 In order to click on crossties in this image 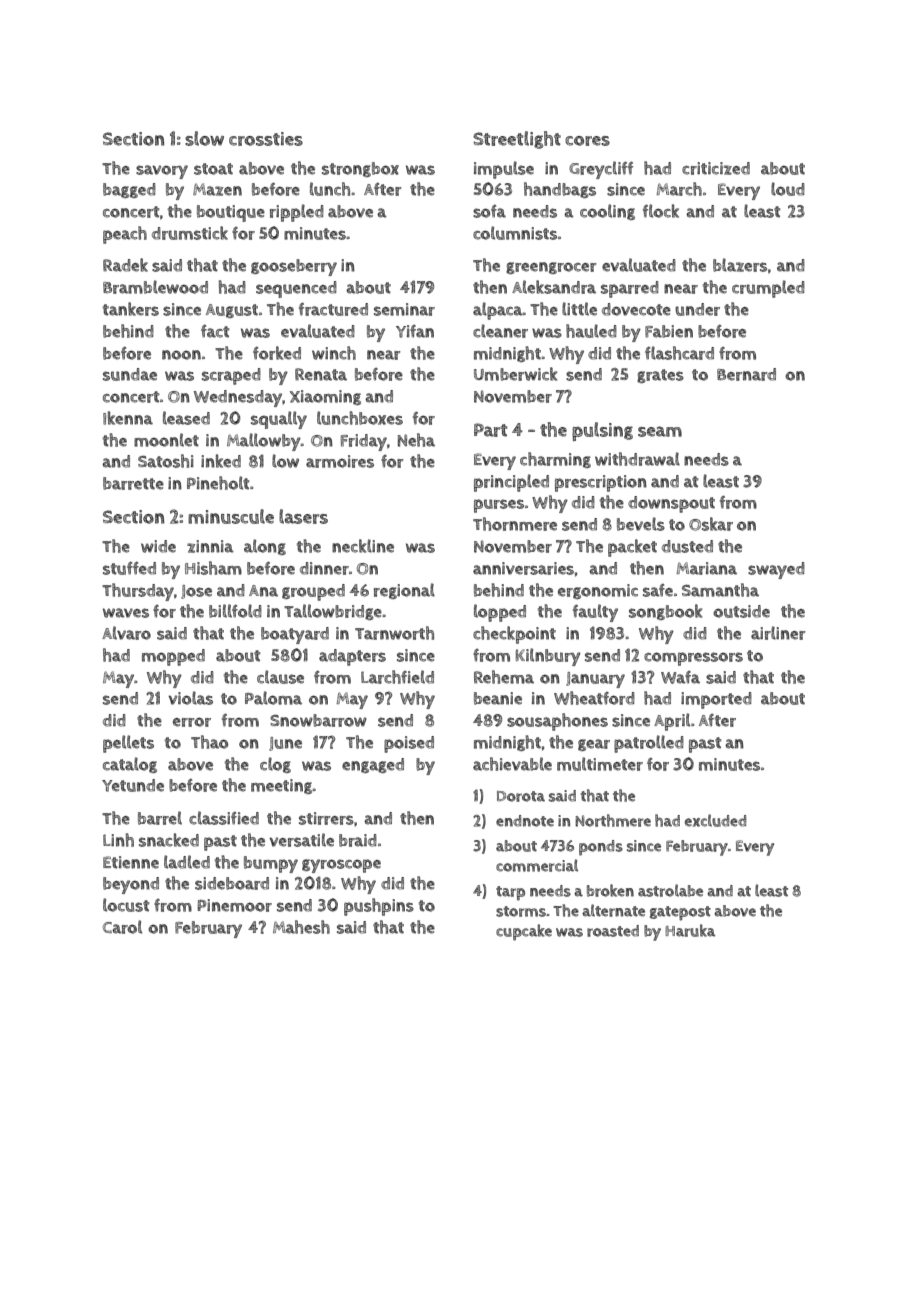, I will do `click(266, 139)`.
